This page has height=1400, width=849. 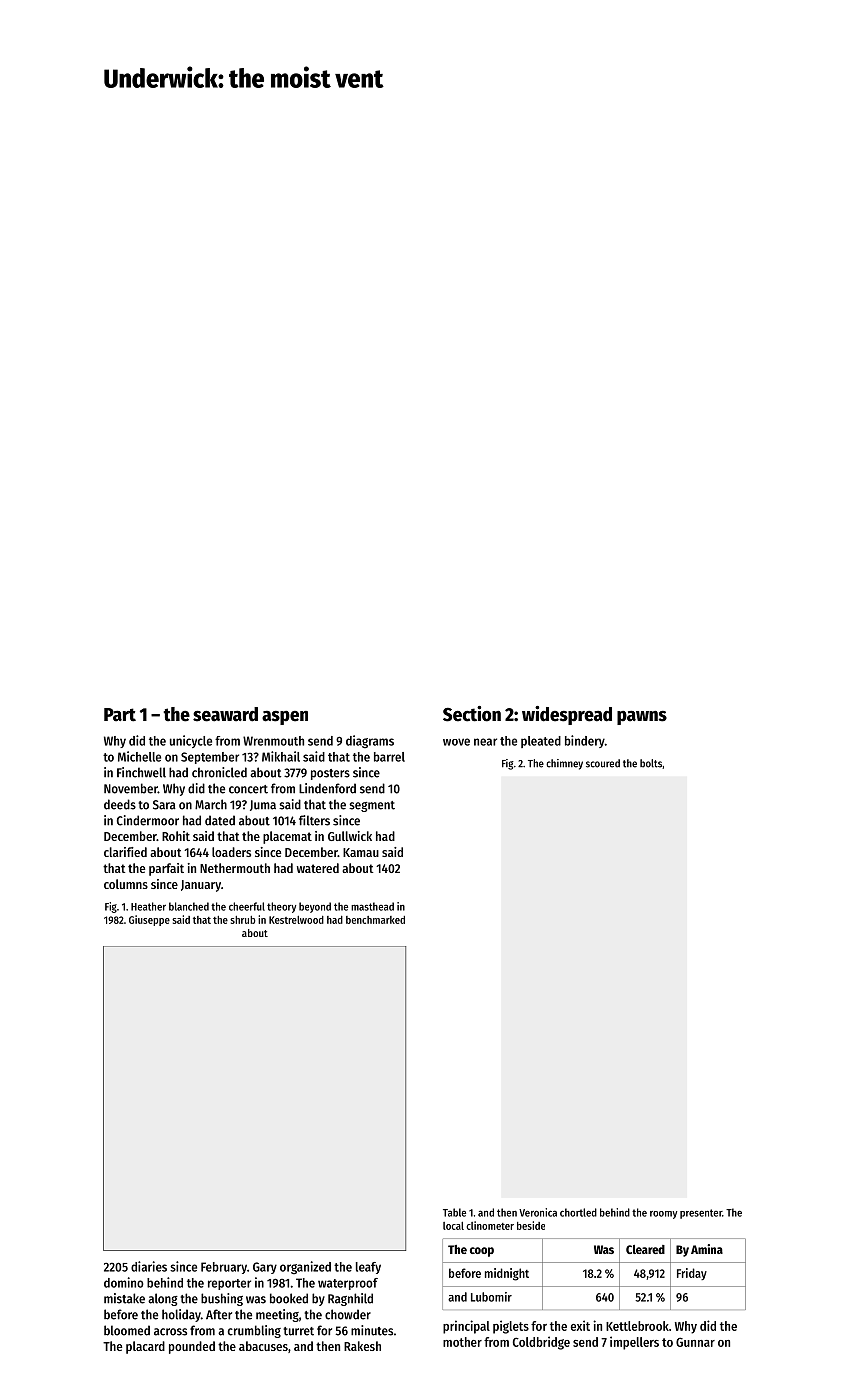 What do you see at coordinates (189, 906) in the page?
I see `blanched` at bounding box center [189, 906].
